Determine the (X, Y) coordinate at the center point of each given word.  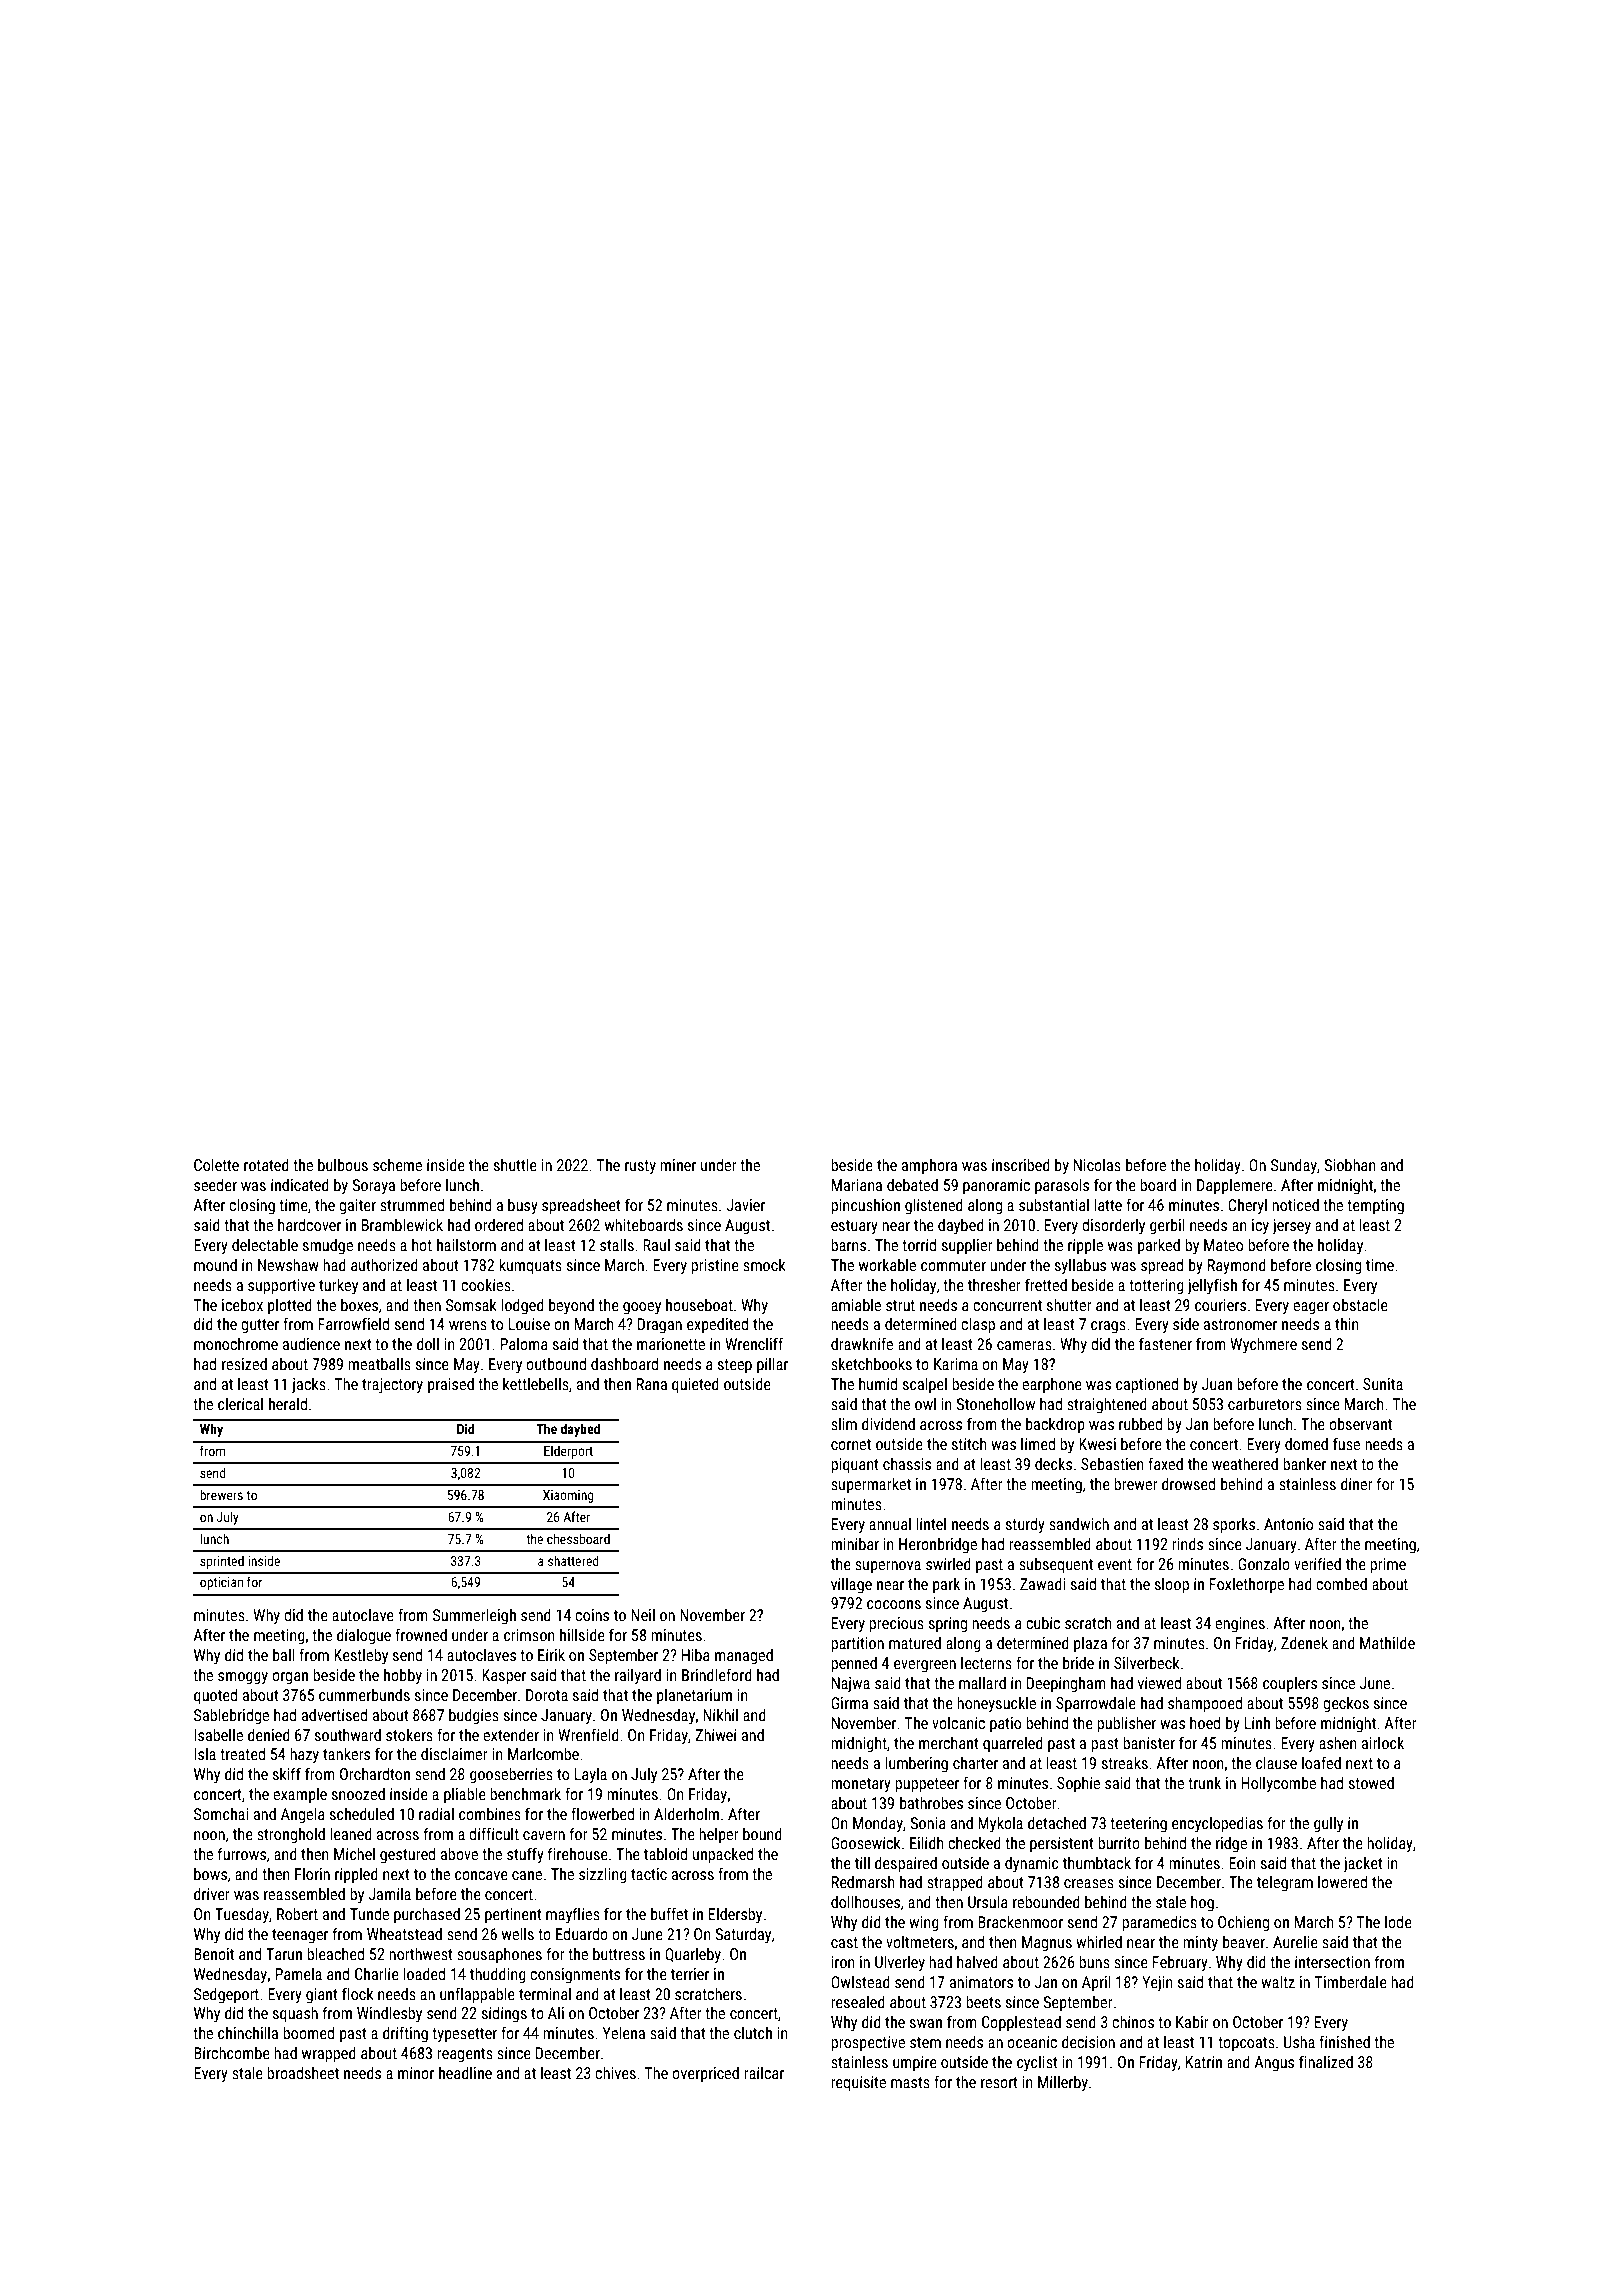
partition (857, 1645)
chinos (1133, 2021)
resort (999, 2082)
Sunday (1294, 1166)
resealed (858, 2001)
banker (1304, 1463)
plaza (1090, 1645)
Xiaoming (568, 1496)
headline (465, 2072)
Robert (297, 1913)
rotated (266, 1164)
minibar (855, 1544)
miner (678, 1165)
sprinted (222, 1562)
